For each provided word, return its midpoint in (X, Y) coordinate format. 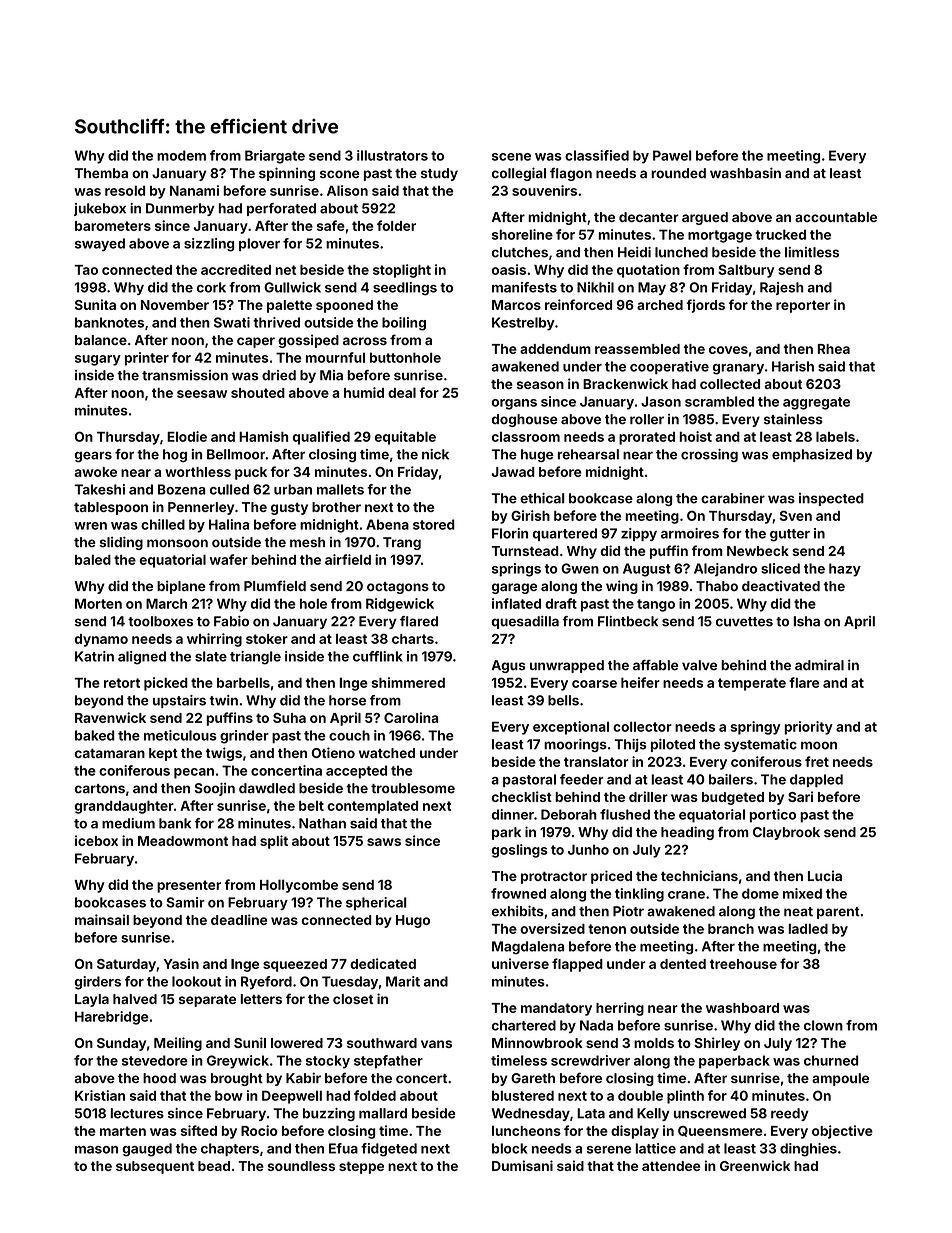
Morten (98, 603)
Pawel (672, 155)
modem (181, 155)
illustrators (392, 155)
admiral (819, 665)
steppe (361, 1167)
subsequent (155, 1167)
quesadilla (525, 622)
